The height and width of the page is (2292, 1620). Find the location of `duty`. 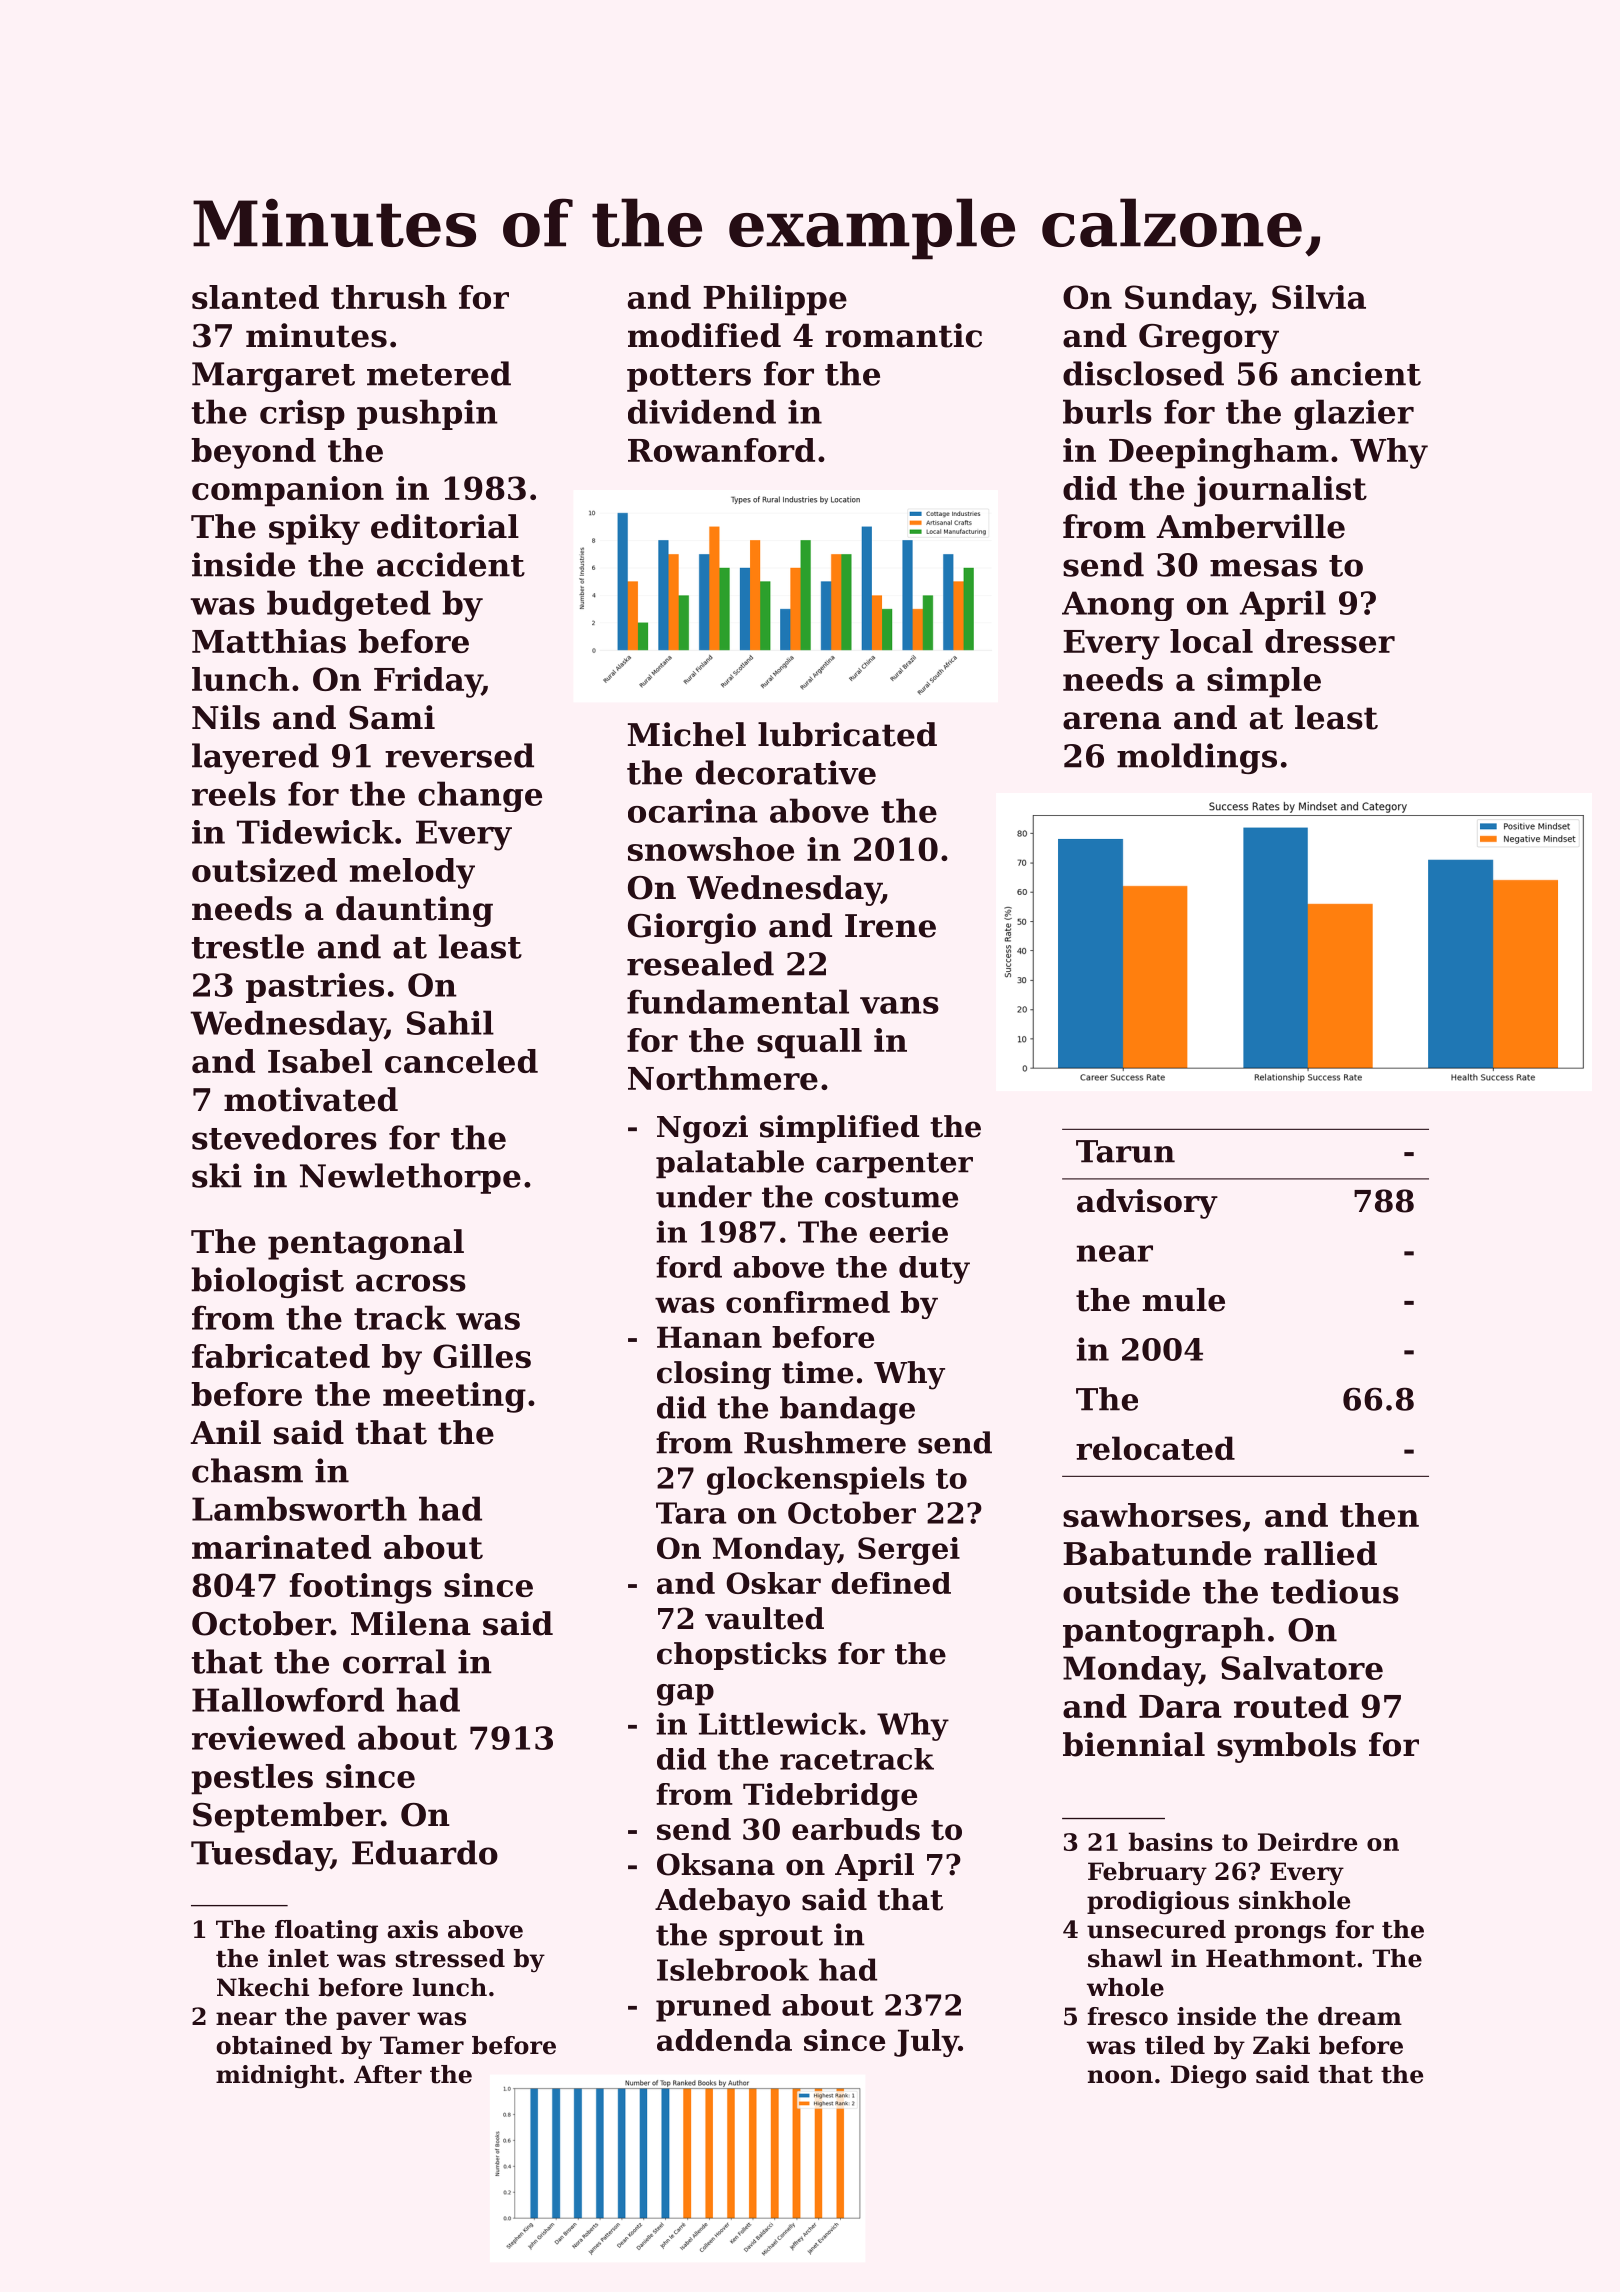

duty is located at coordinates (934, 1270).
